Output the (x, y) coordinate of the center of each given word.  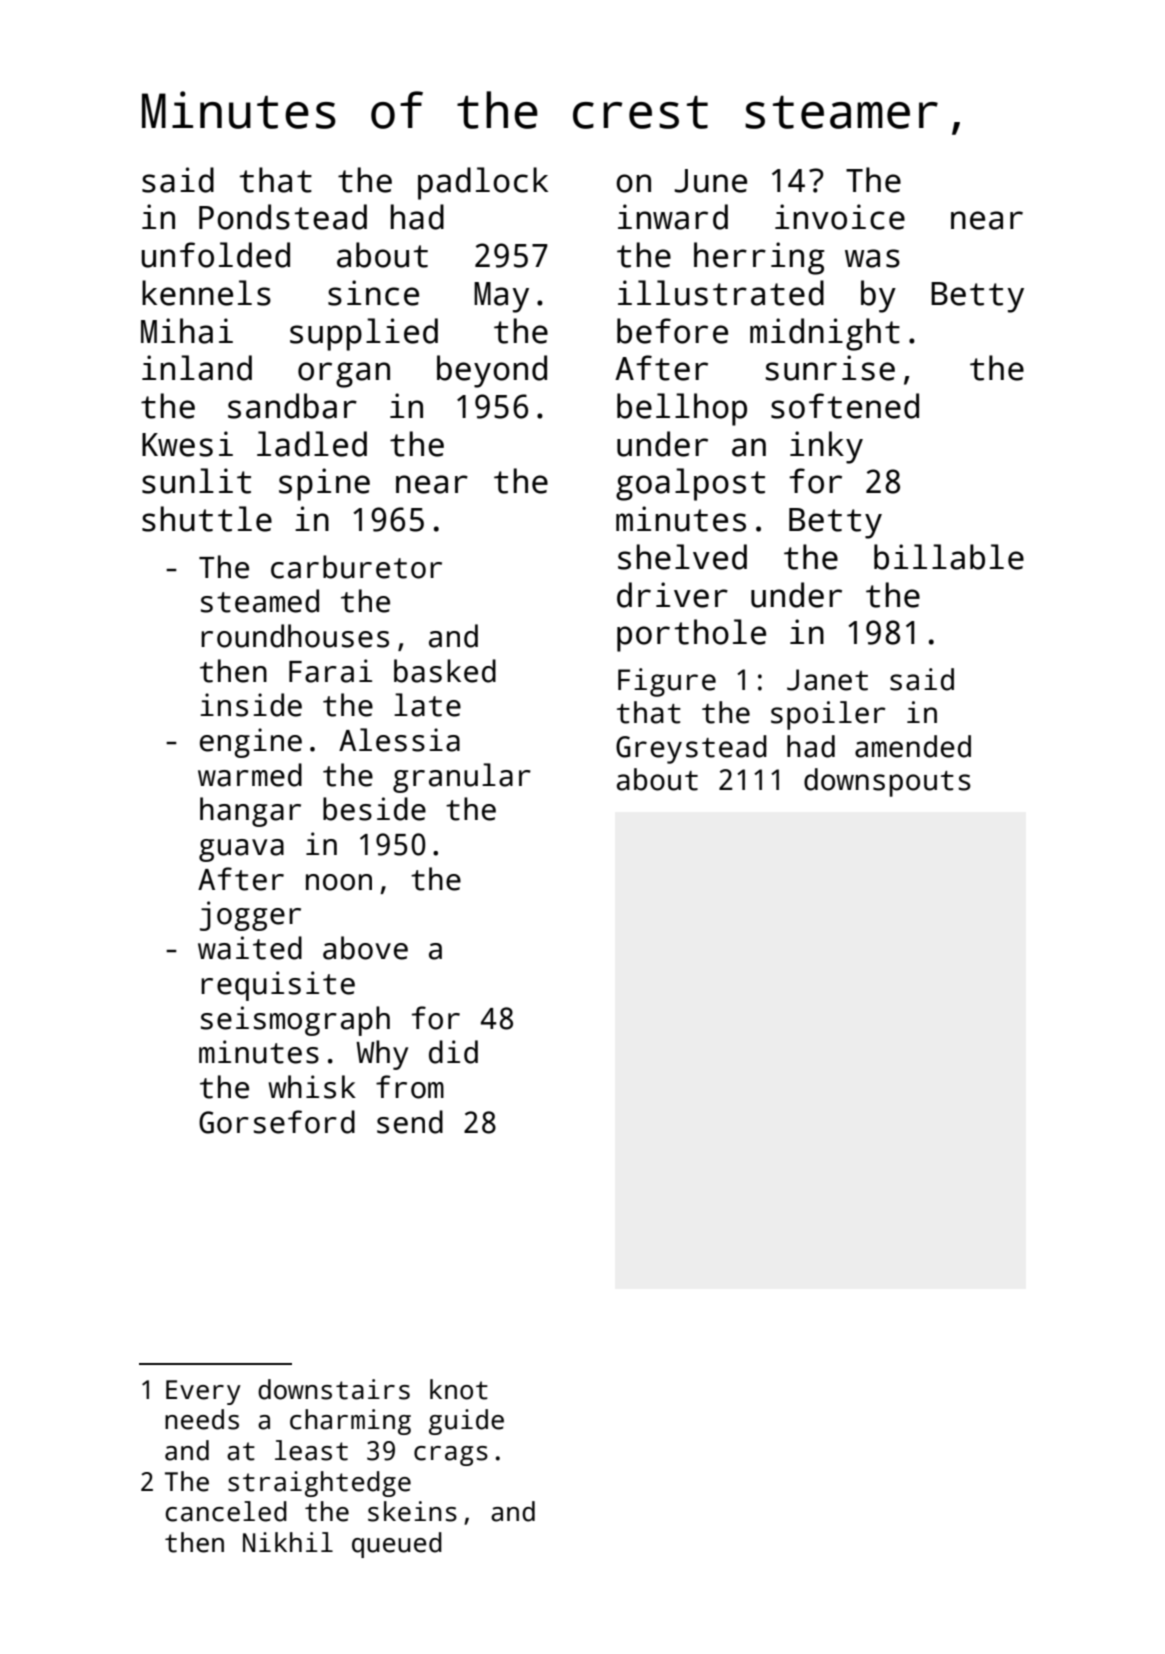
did (453, 1052)
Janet (827, 680)
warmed (250, 775)
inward (673, 217)
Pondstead (283, 217)
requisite (278, 986)
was (872, 258)
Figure (667, 682)
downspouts (887, 782)
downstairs (334, 1389)
